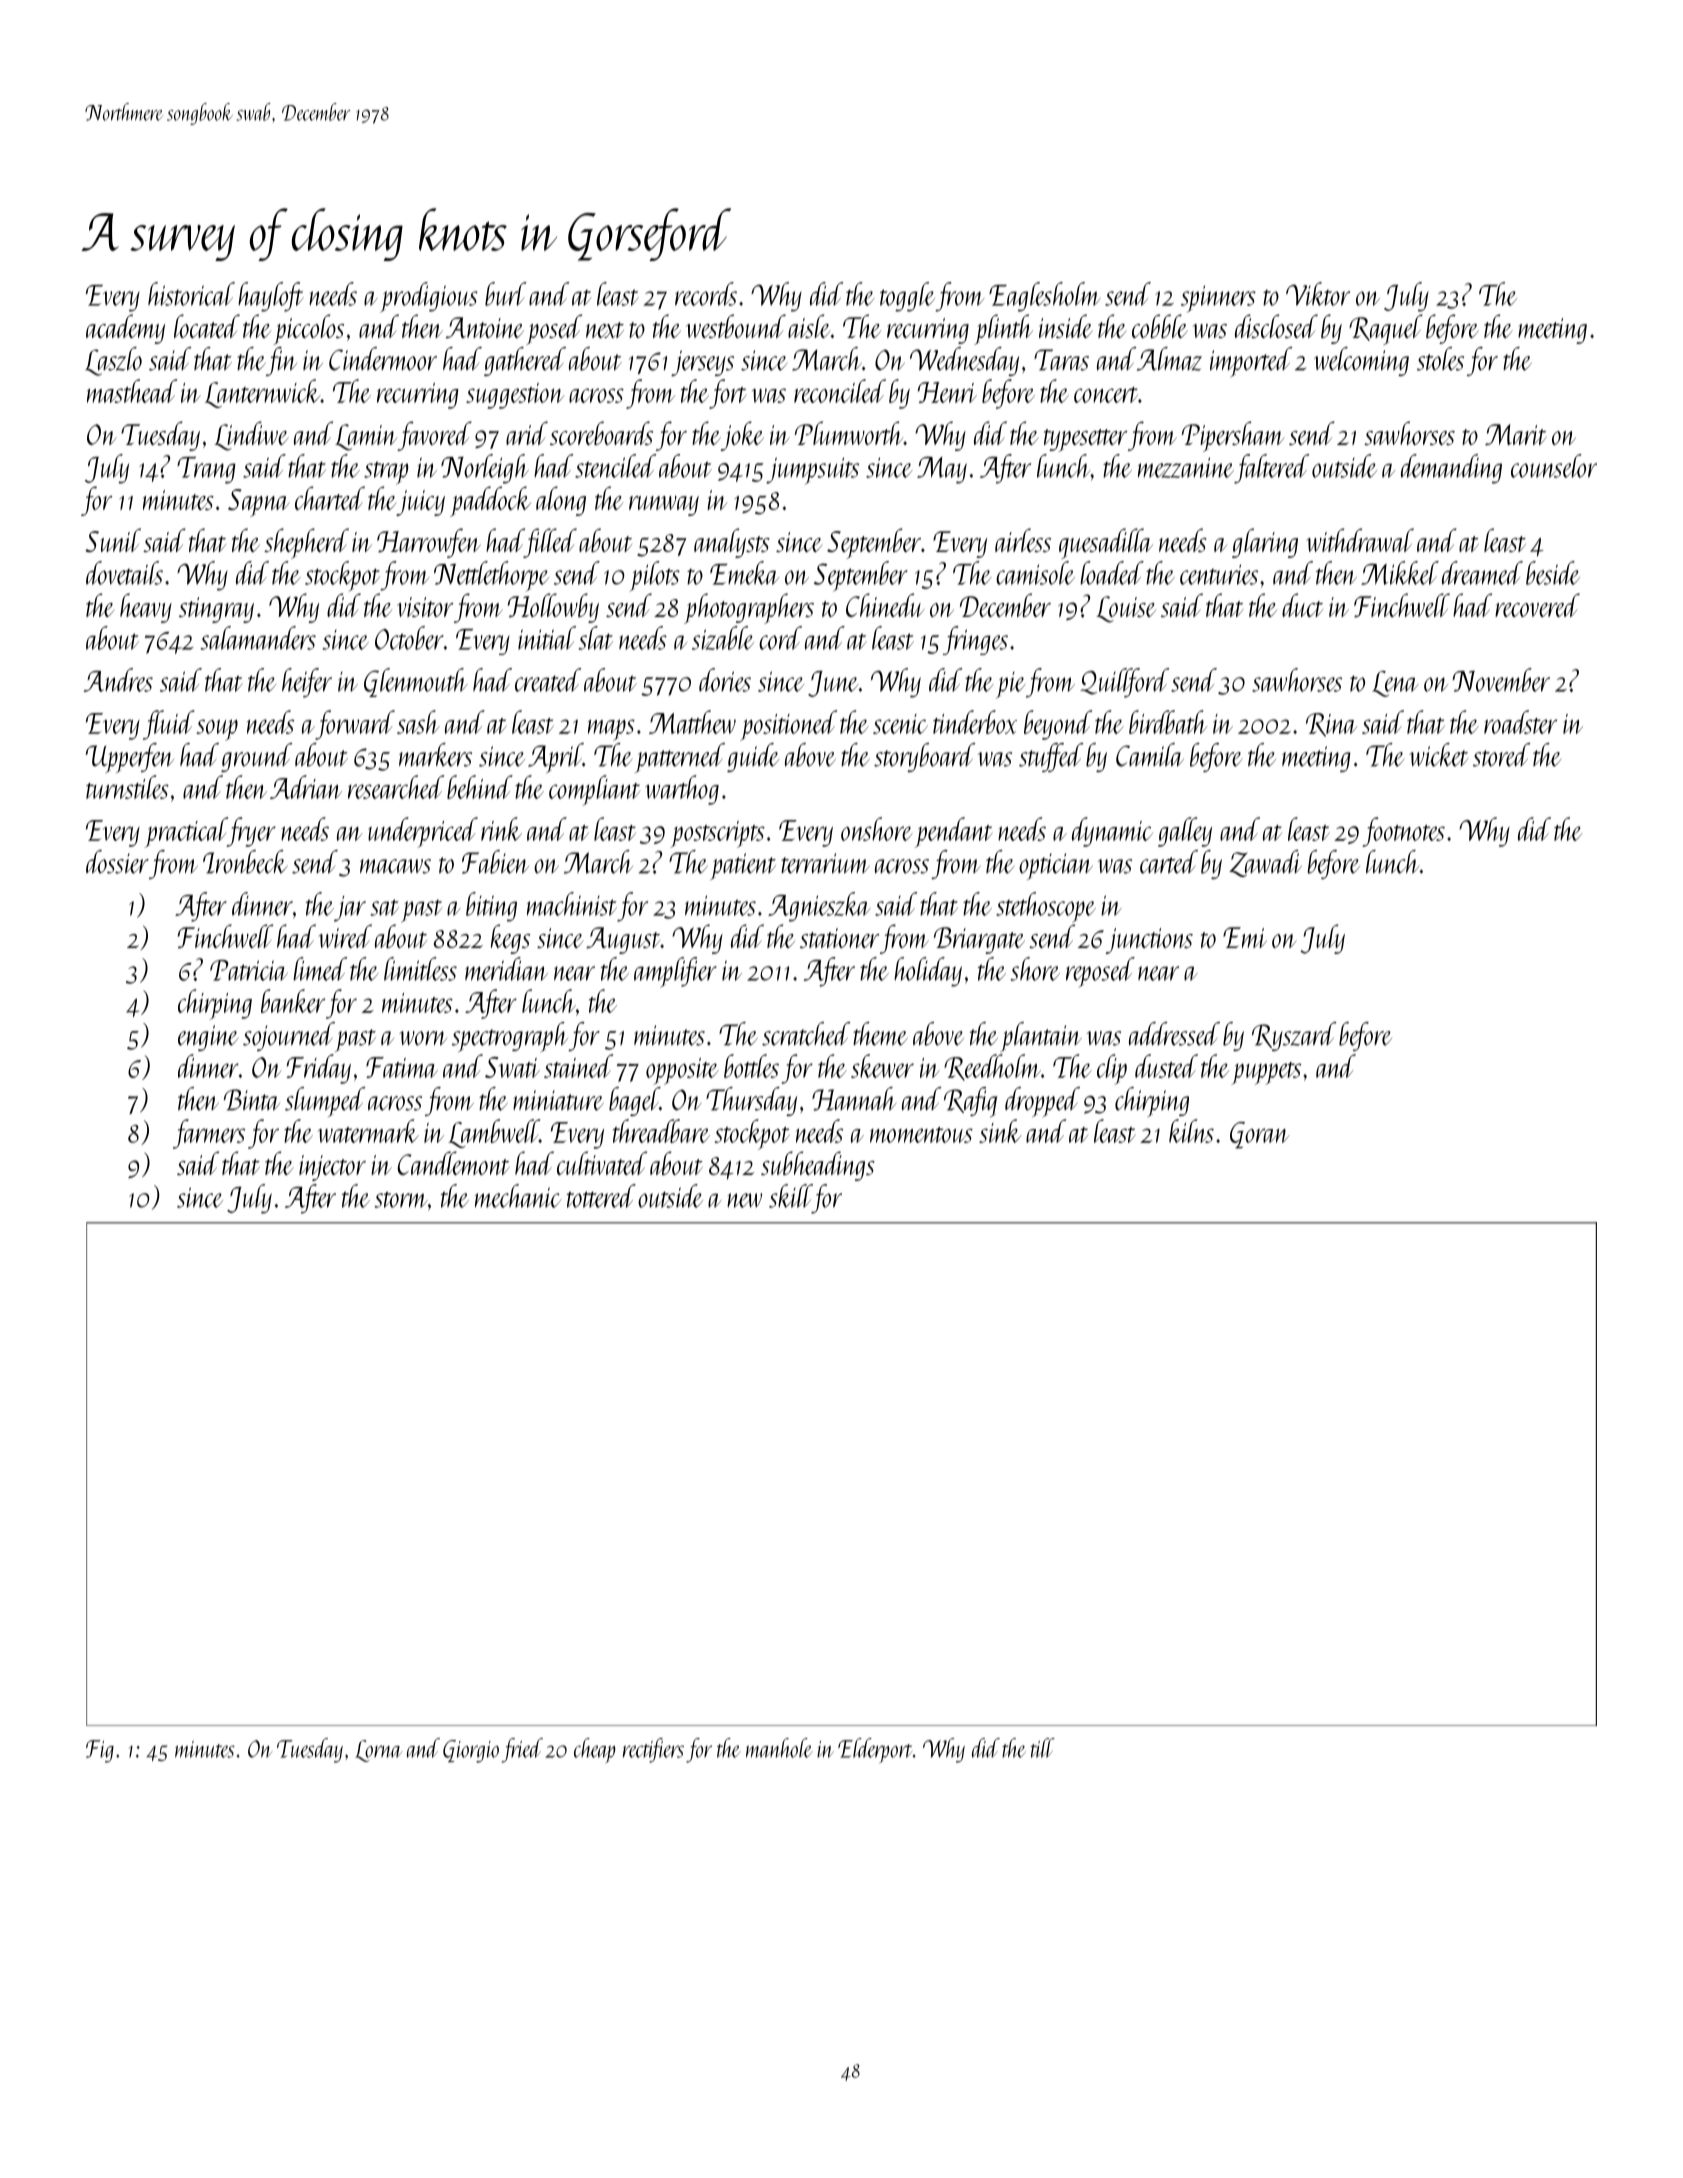 The image size is (1683, 2178). What do you see at coordinates (501, 829) in the screenshot?
I see `rink` at bounding box center [501, 829].
